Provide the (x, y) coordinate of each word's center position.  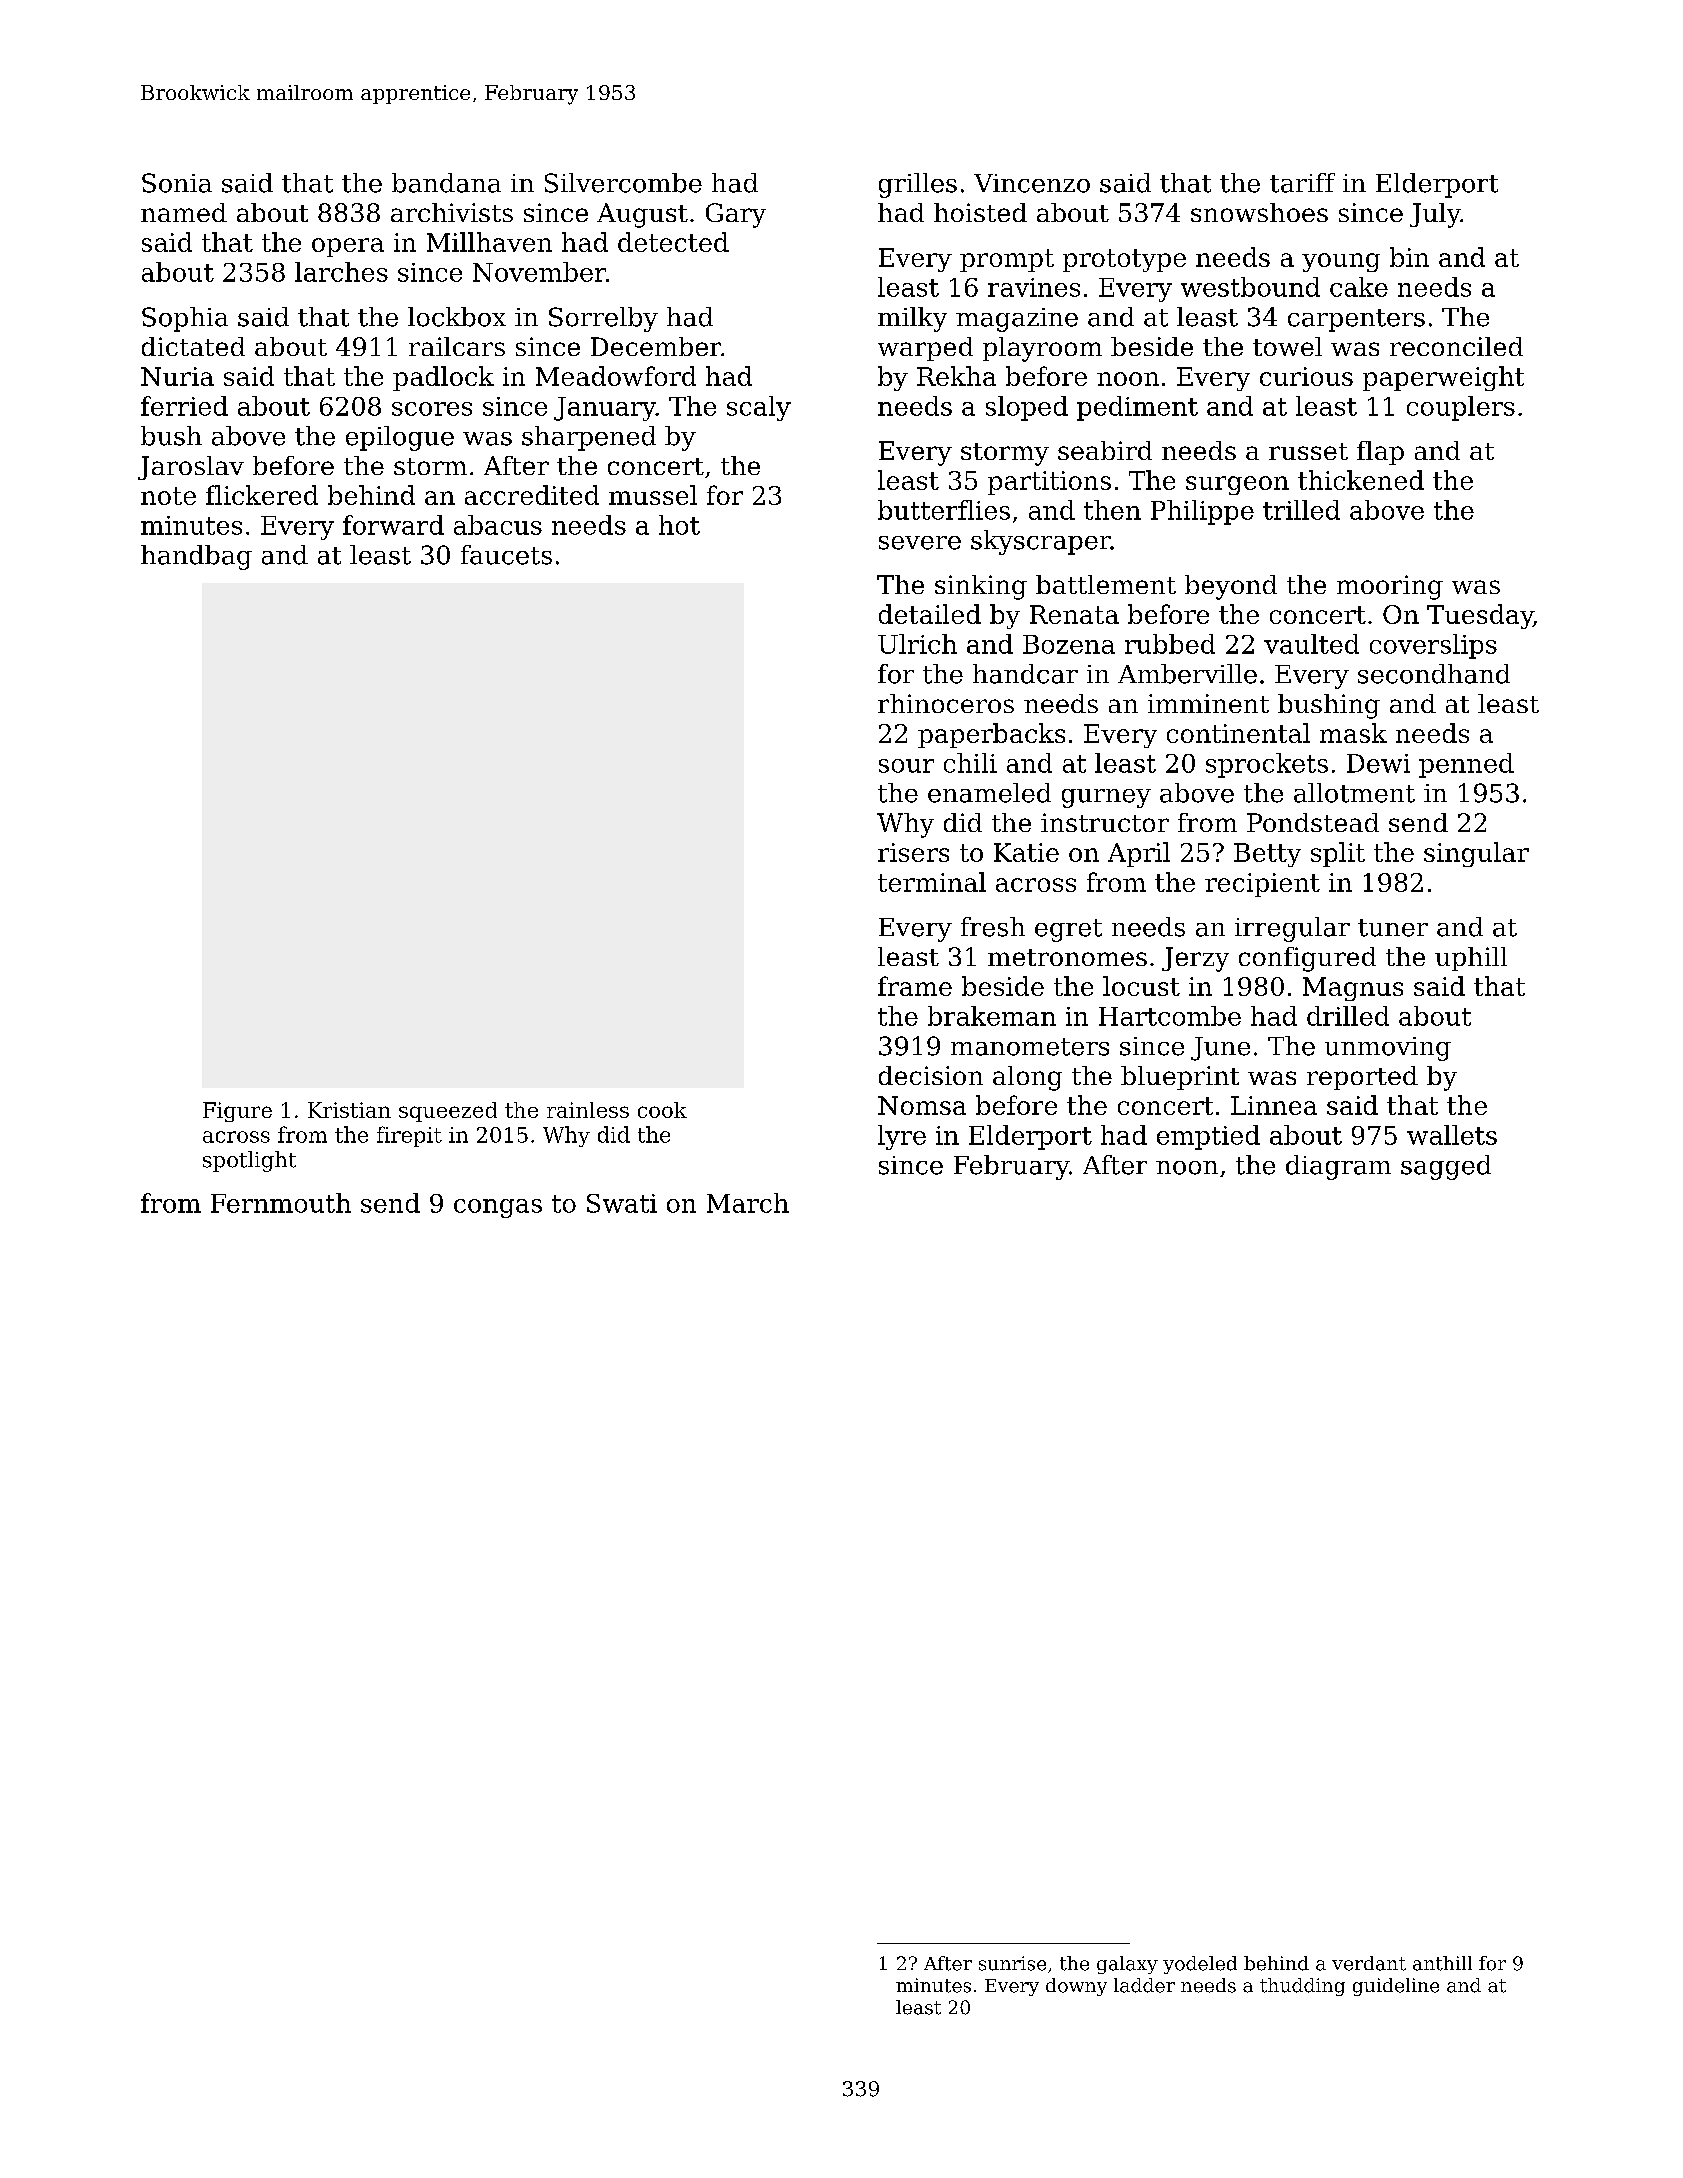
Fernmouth (281, 1203)
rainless (588, 1110)
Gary (736, 215)
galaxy (1127, 1965)
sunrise (1012, 1963)
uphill (1471, 959)
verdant (1369, 1963)
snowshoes (1259, 212)
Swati (622, 1203)
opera (348, 247)
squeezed (448, 1112)
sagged (1446, 1167)
